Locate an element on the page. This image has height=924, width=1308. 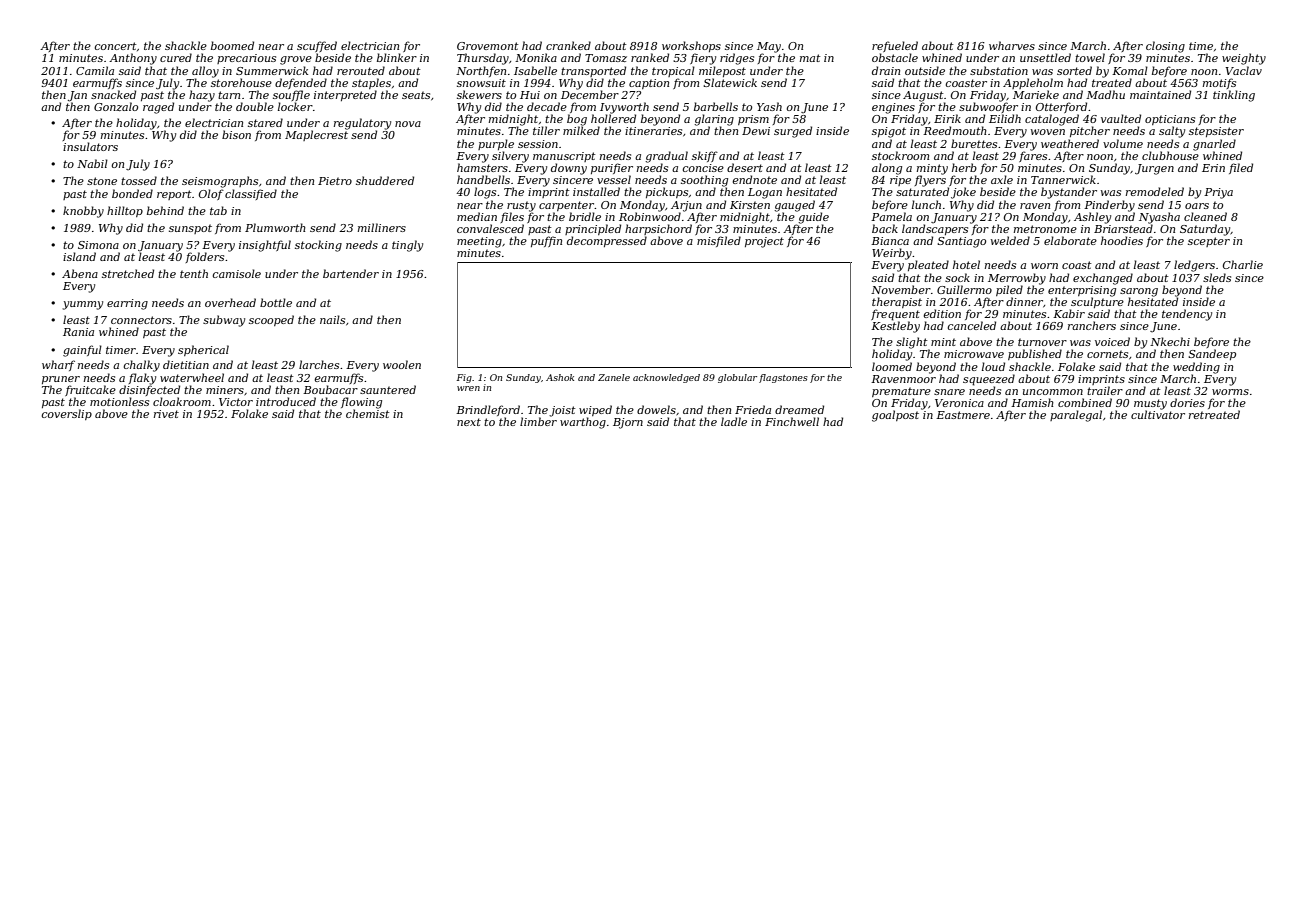
coverslip is located at coordinates (66, 414).
